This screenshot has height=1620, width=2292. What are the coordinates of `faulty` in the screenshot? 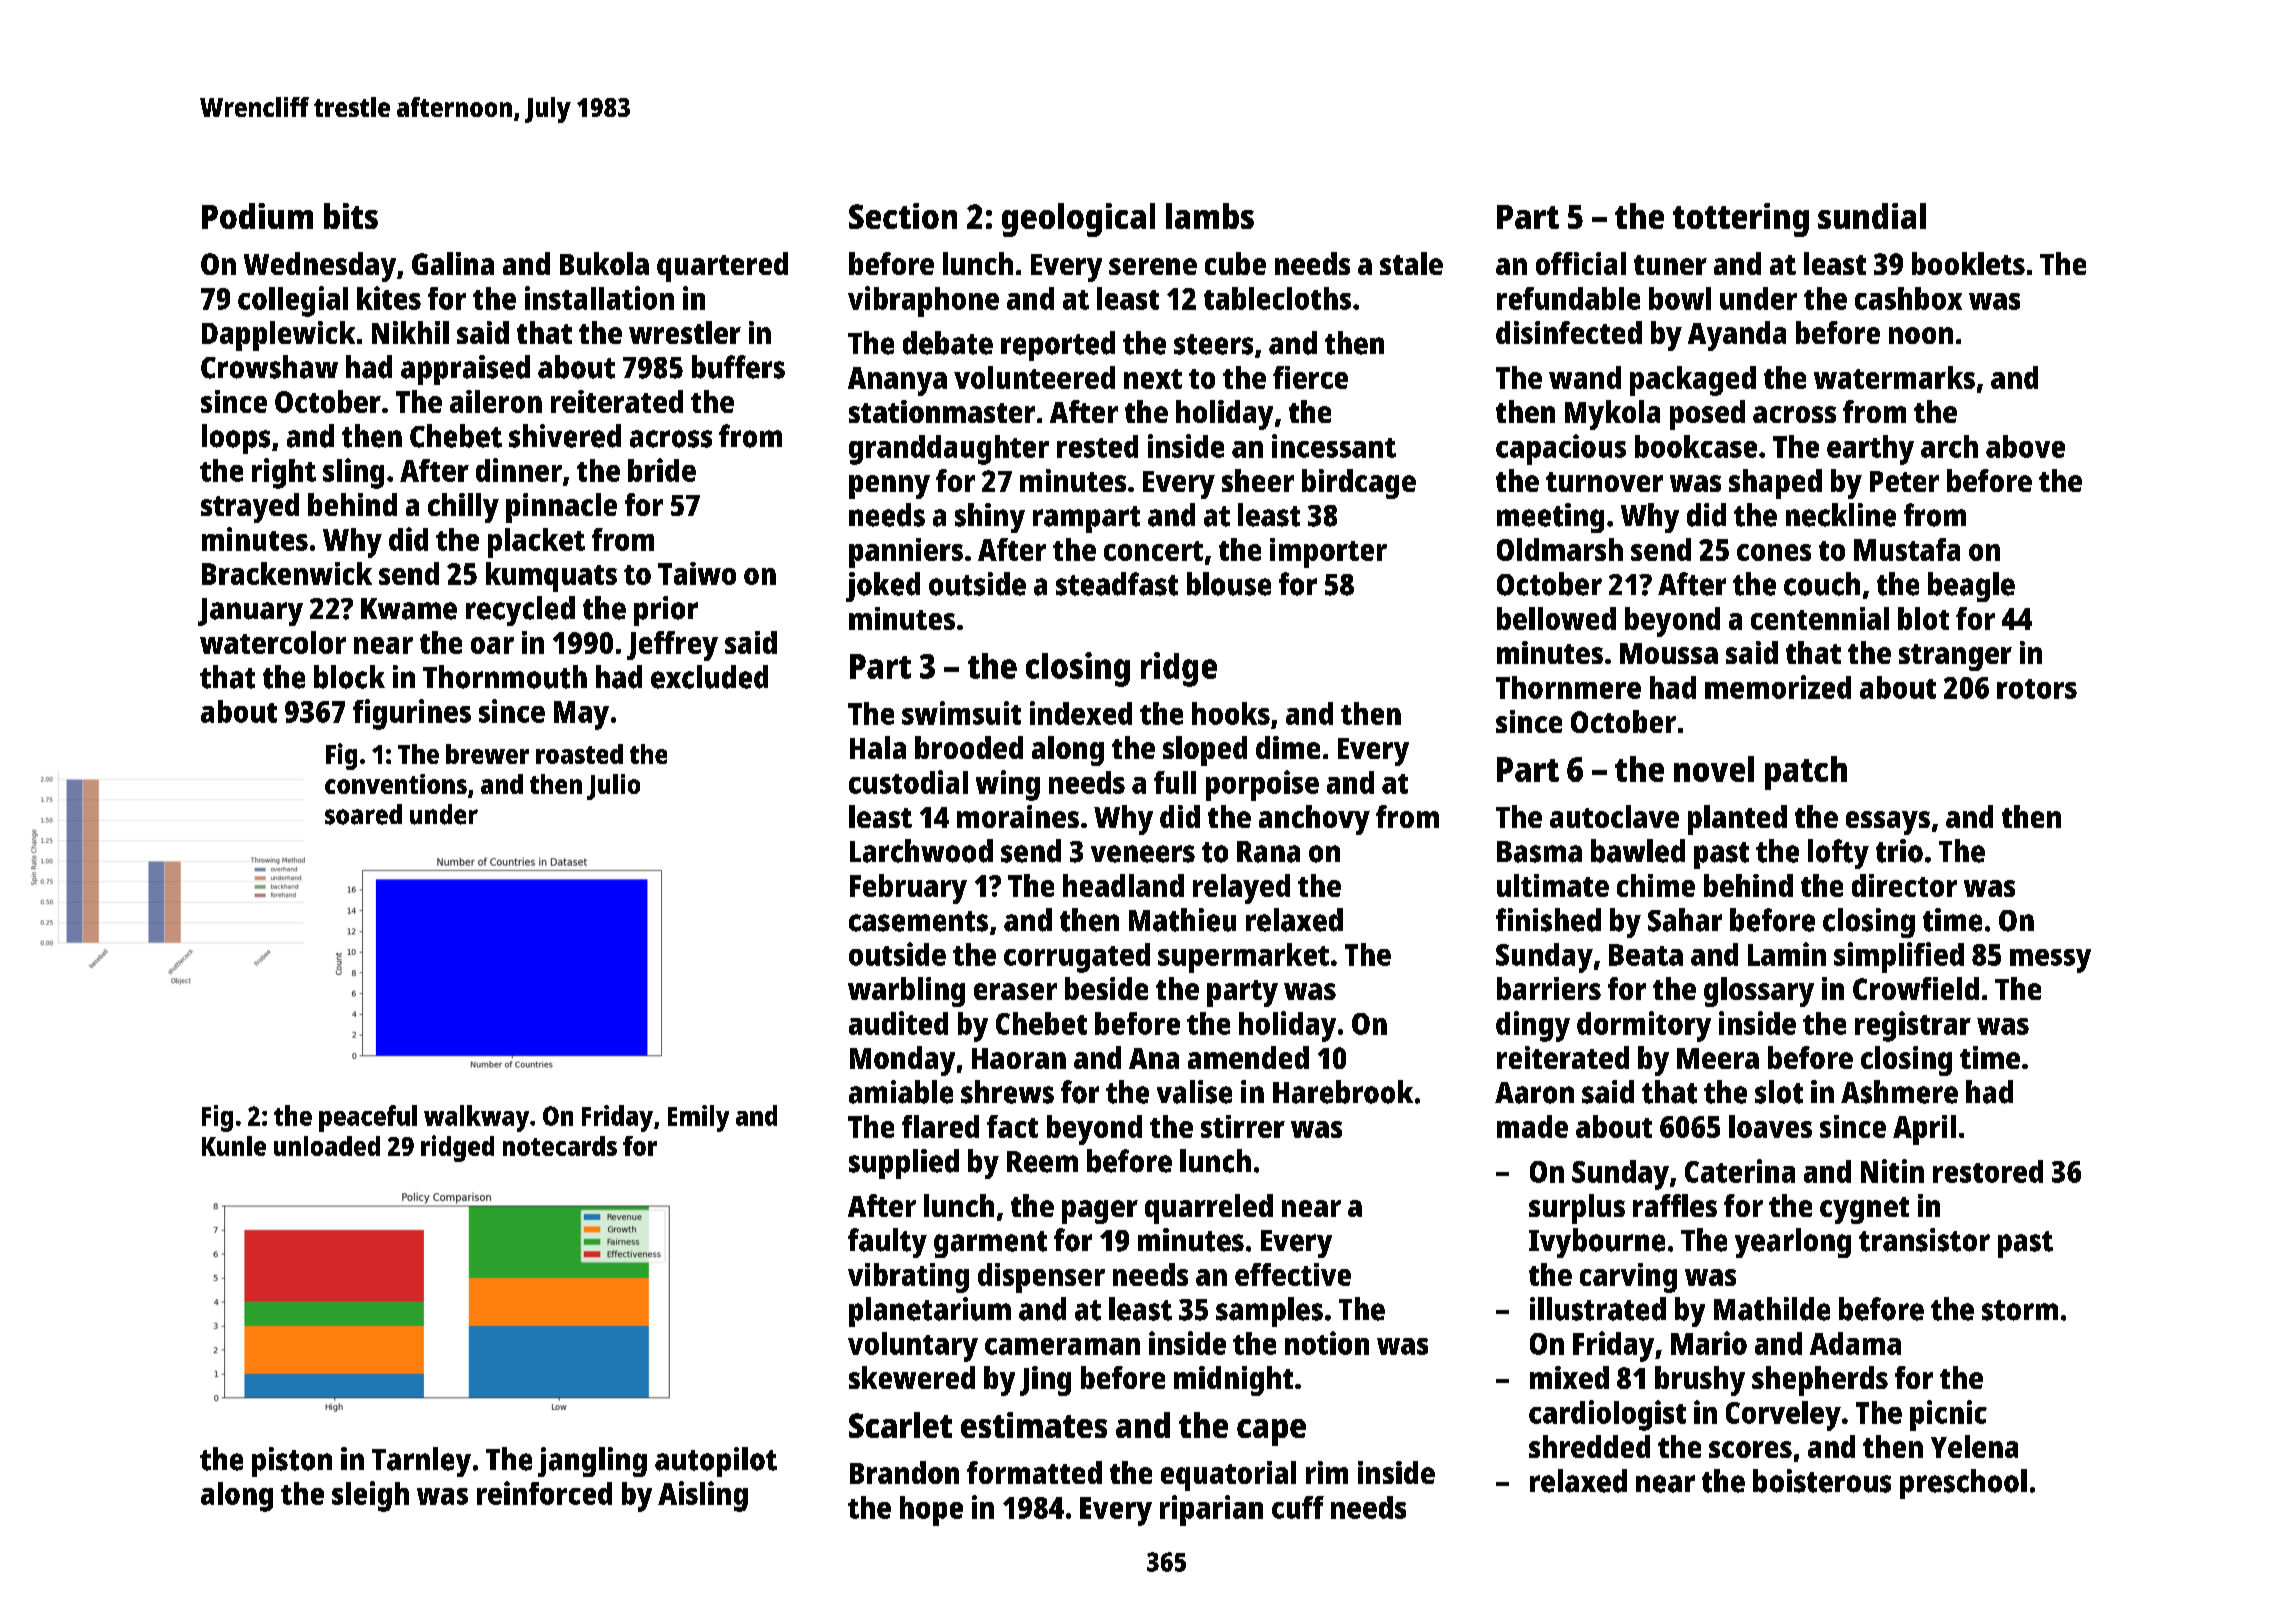 It's located at (887, 1243).
